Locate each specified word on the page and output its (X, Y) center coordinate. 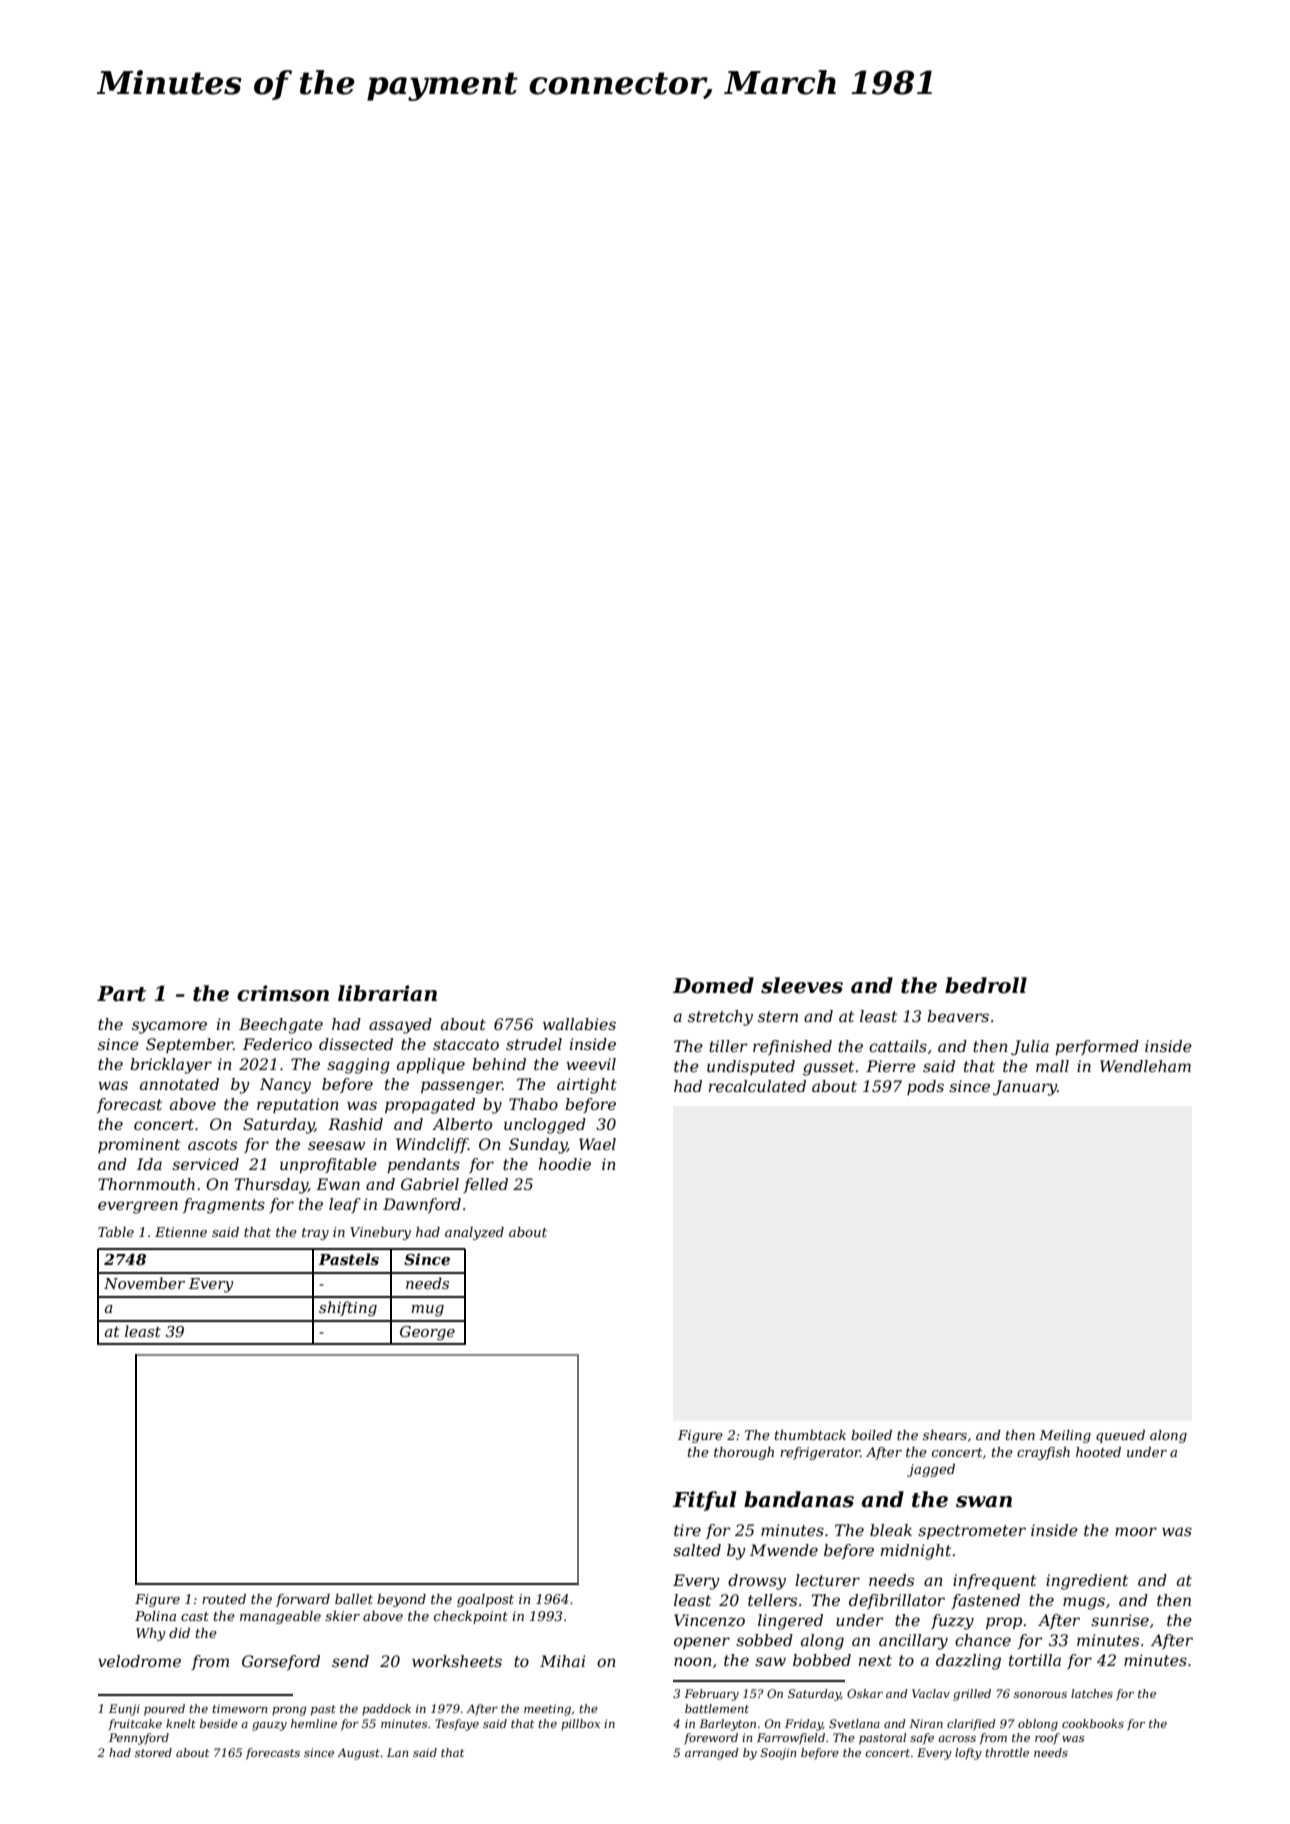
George (427, 1333)
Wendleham (1145, 1066)
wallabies (579, 1024)
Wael (597, 1144)
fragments (224, 1206)
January (1025, 1088)
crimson (283, 993)
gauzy (269, 1726)
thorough (744, 1453)
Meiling (1065, 1436)
